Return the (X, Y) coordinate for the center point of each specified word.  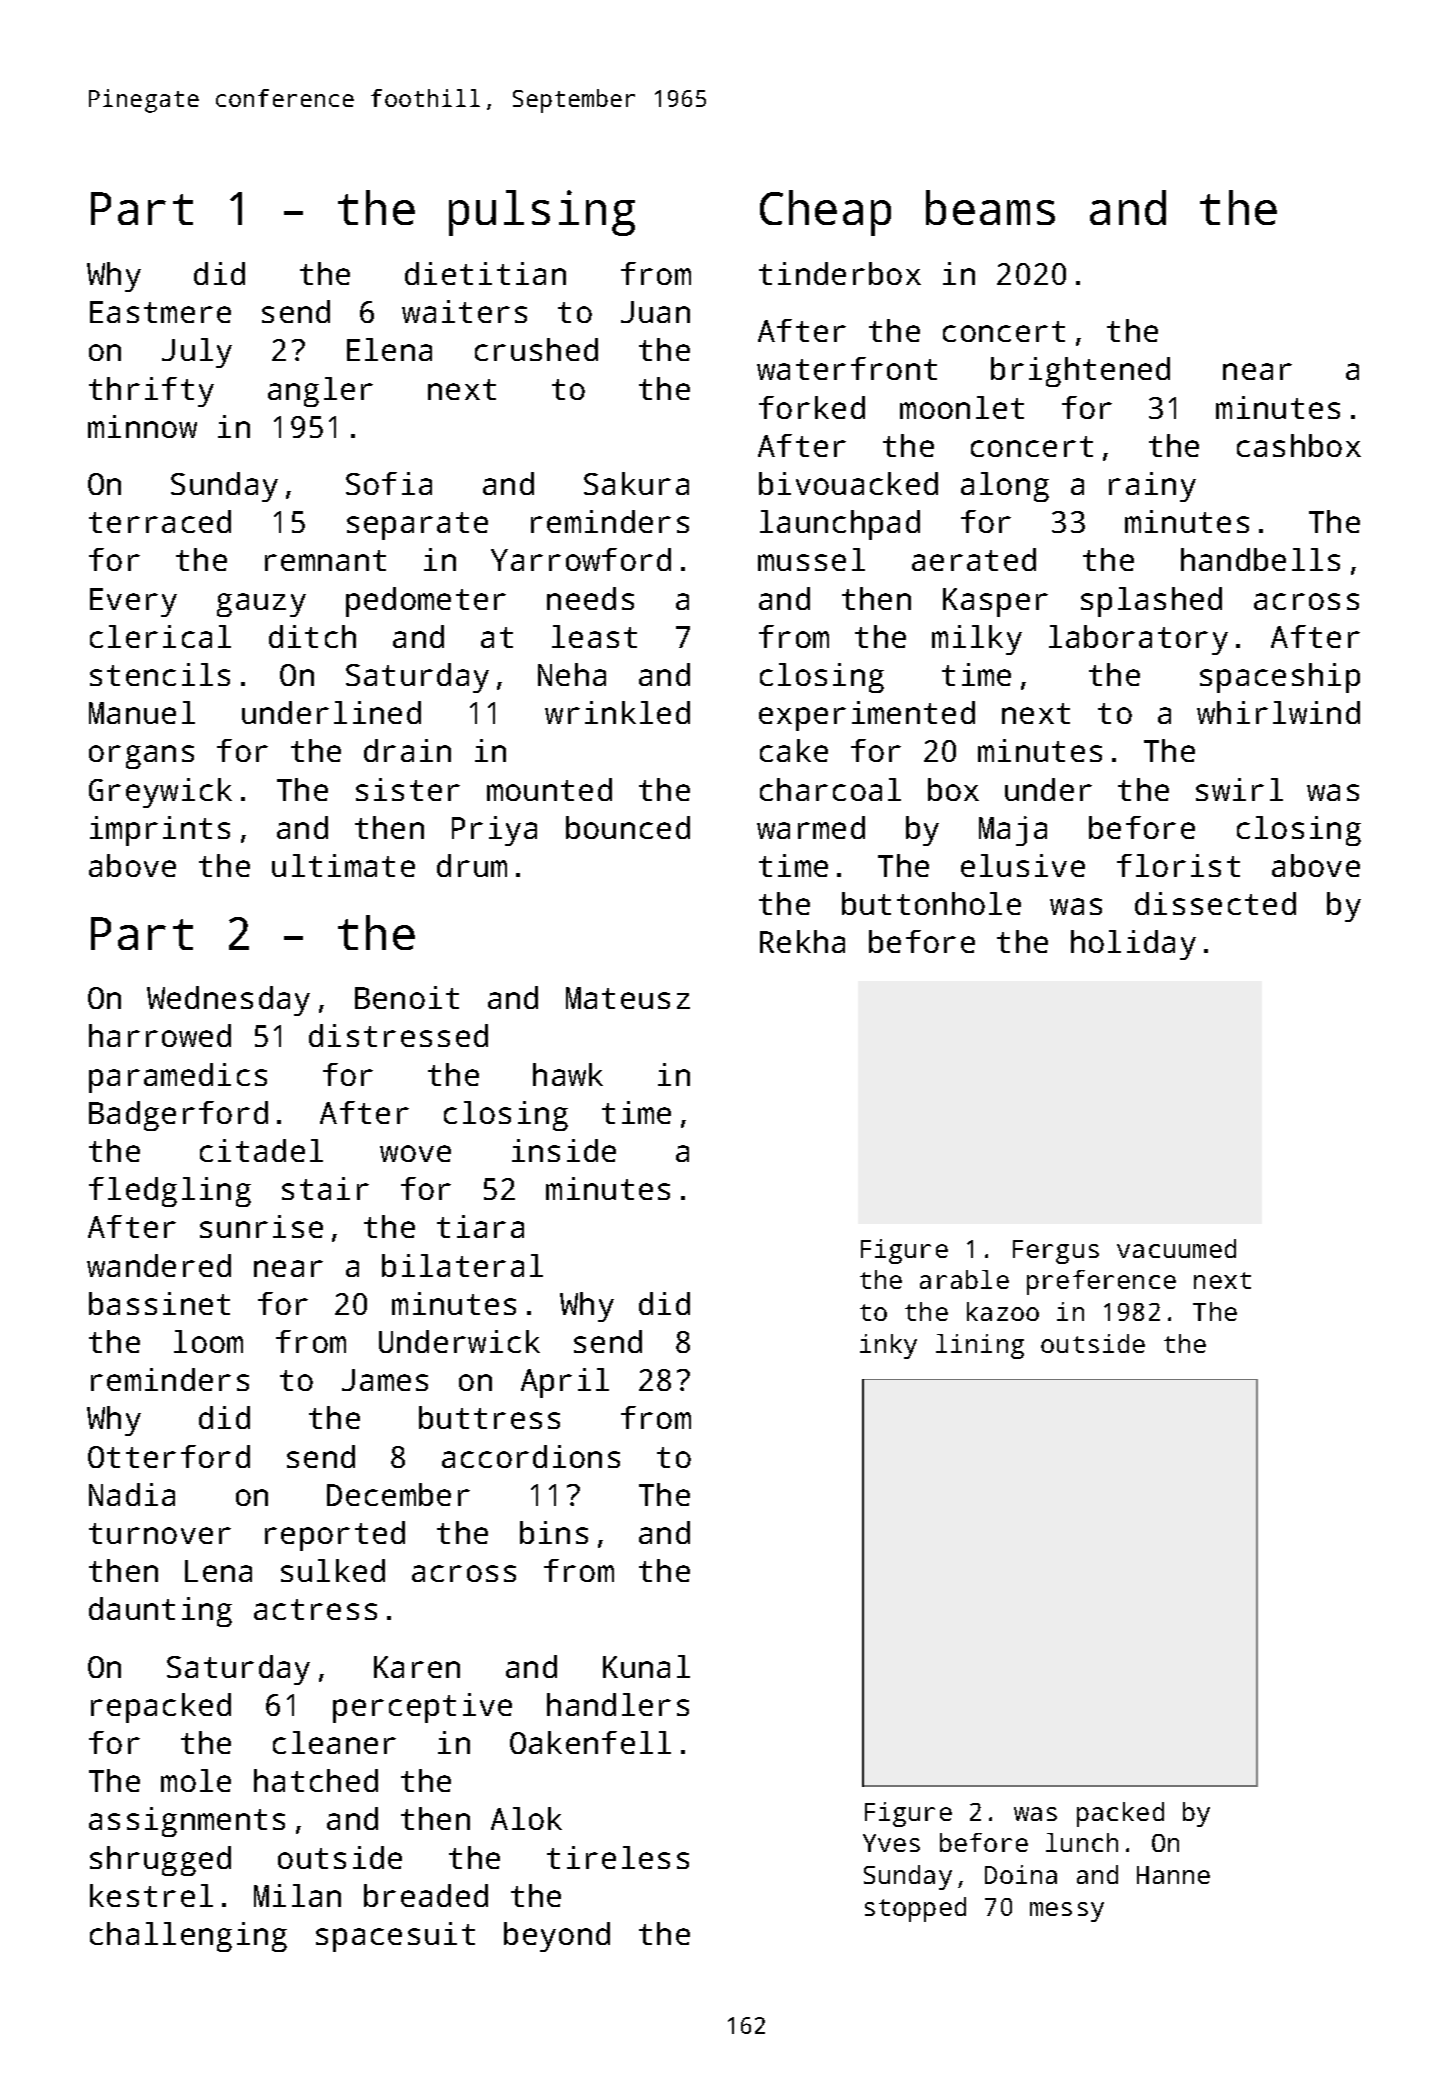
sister (408, 789)
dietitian (485, 273)
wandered (159, 1265)
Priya (494, 831)
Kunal (646, 1666)
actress (315, 1609)
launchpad (840, 525)
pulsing (542, 213)
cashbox (1299, 445)
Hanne (1173, 1875)
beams (990, 207)
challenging (188, 1937)
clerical (160, 636)
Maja (1013, 831)
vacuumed (1176, 1248)
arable (964, 1279)
